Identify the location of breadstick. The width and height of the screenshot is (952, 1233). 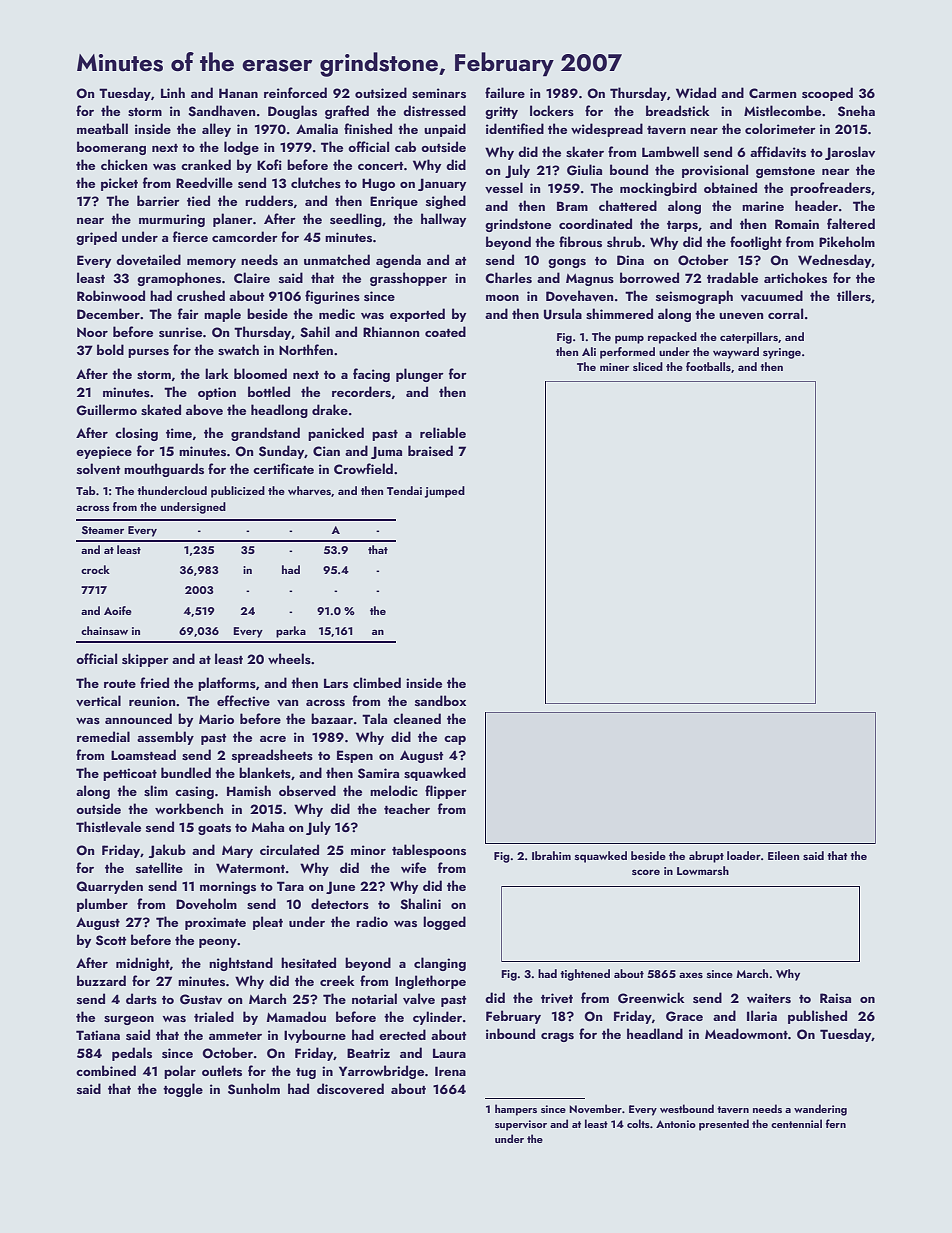
(678, 110).
